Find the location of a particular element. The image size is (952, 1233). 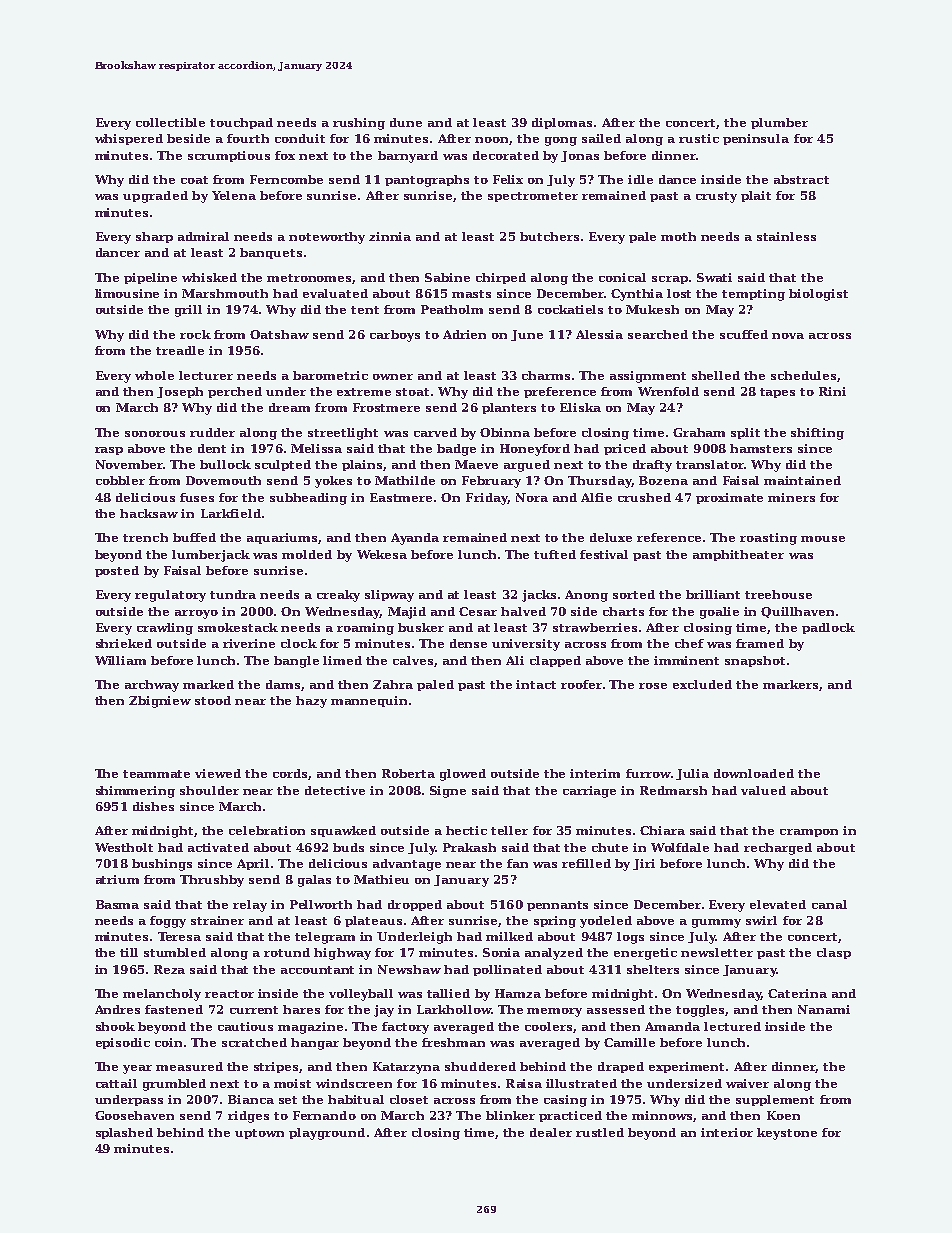

shrieked is located at coordinates (124, 643).
